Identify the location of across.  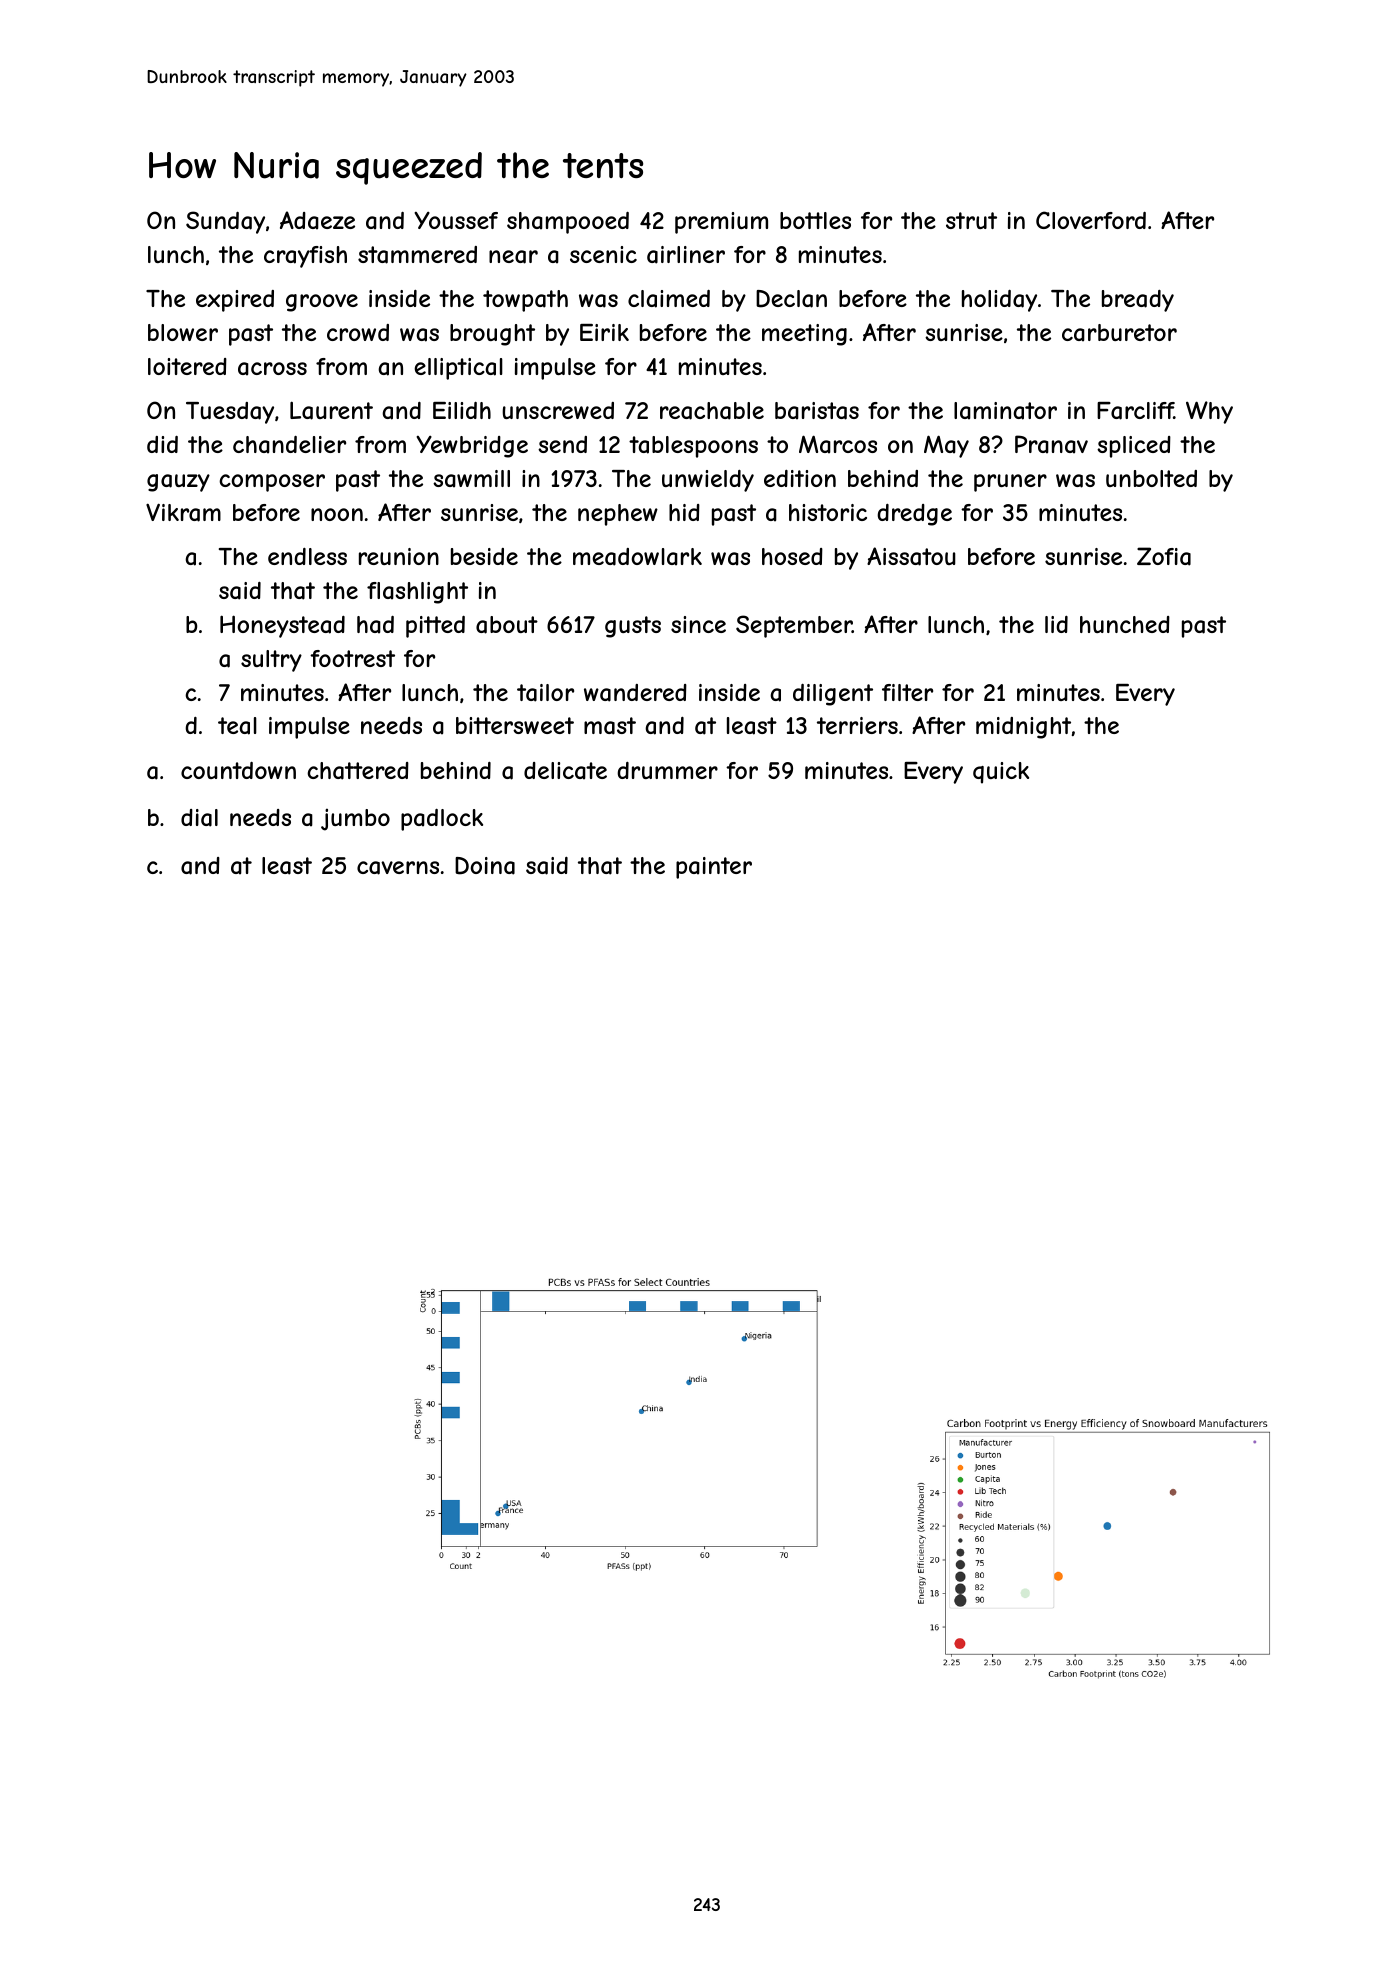
(272, 369).
